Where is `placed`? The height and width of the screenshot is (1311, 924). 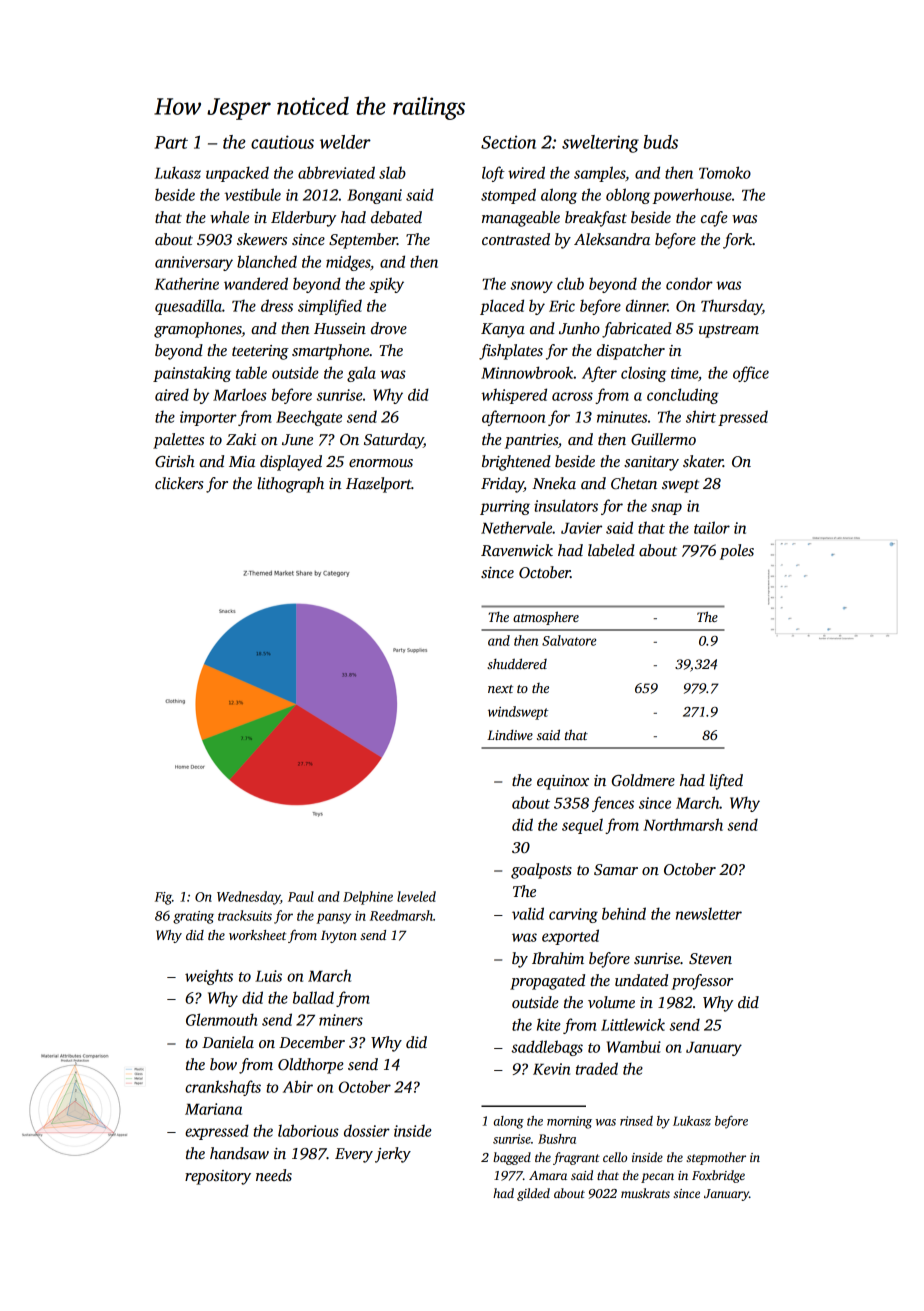
placed is located at coordinates (502, 307).
